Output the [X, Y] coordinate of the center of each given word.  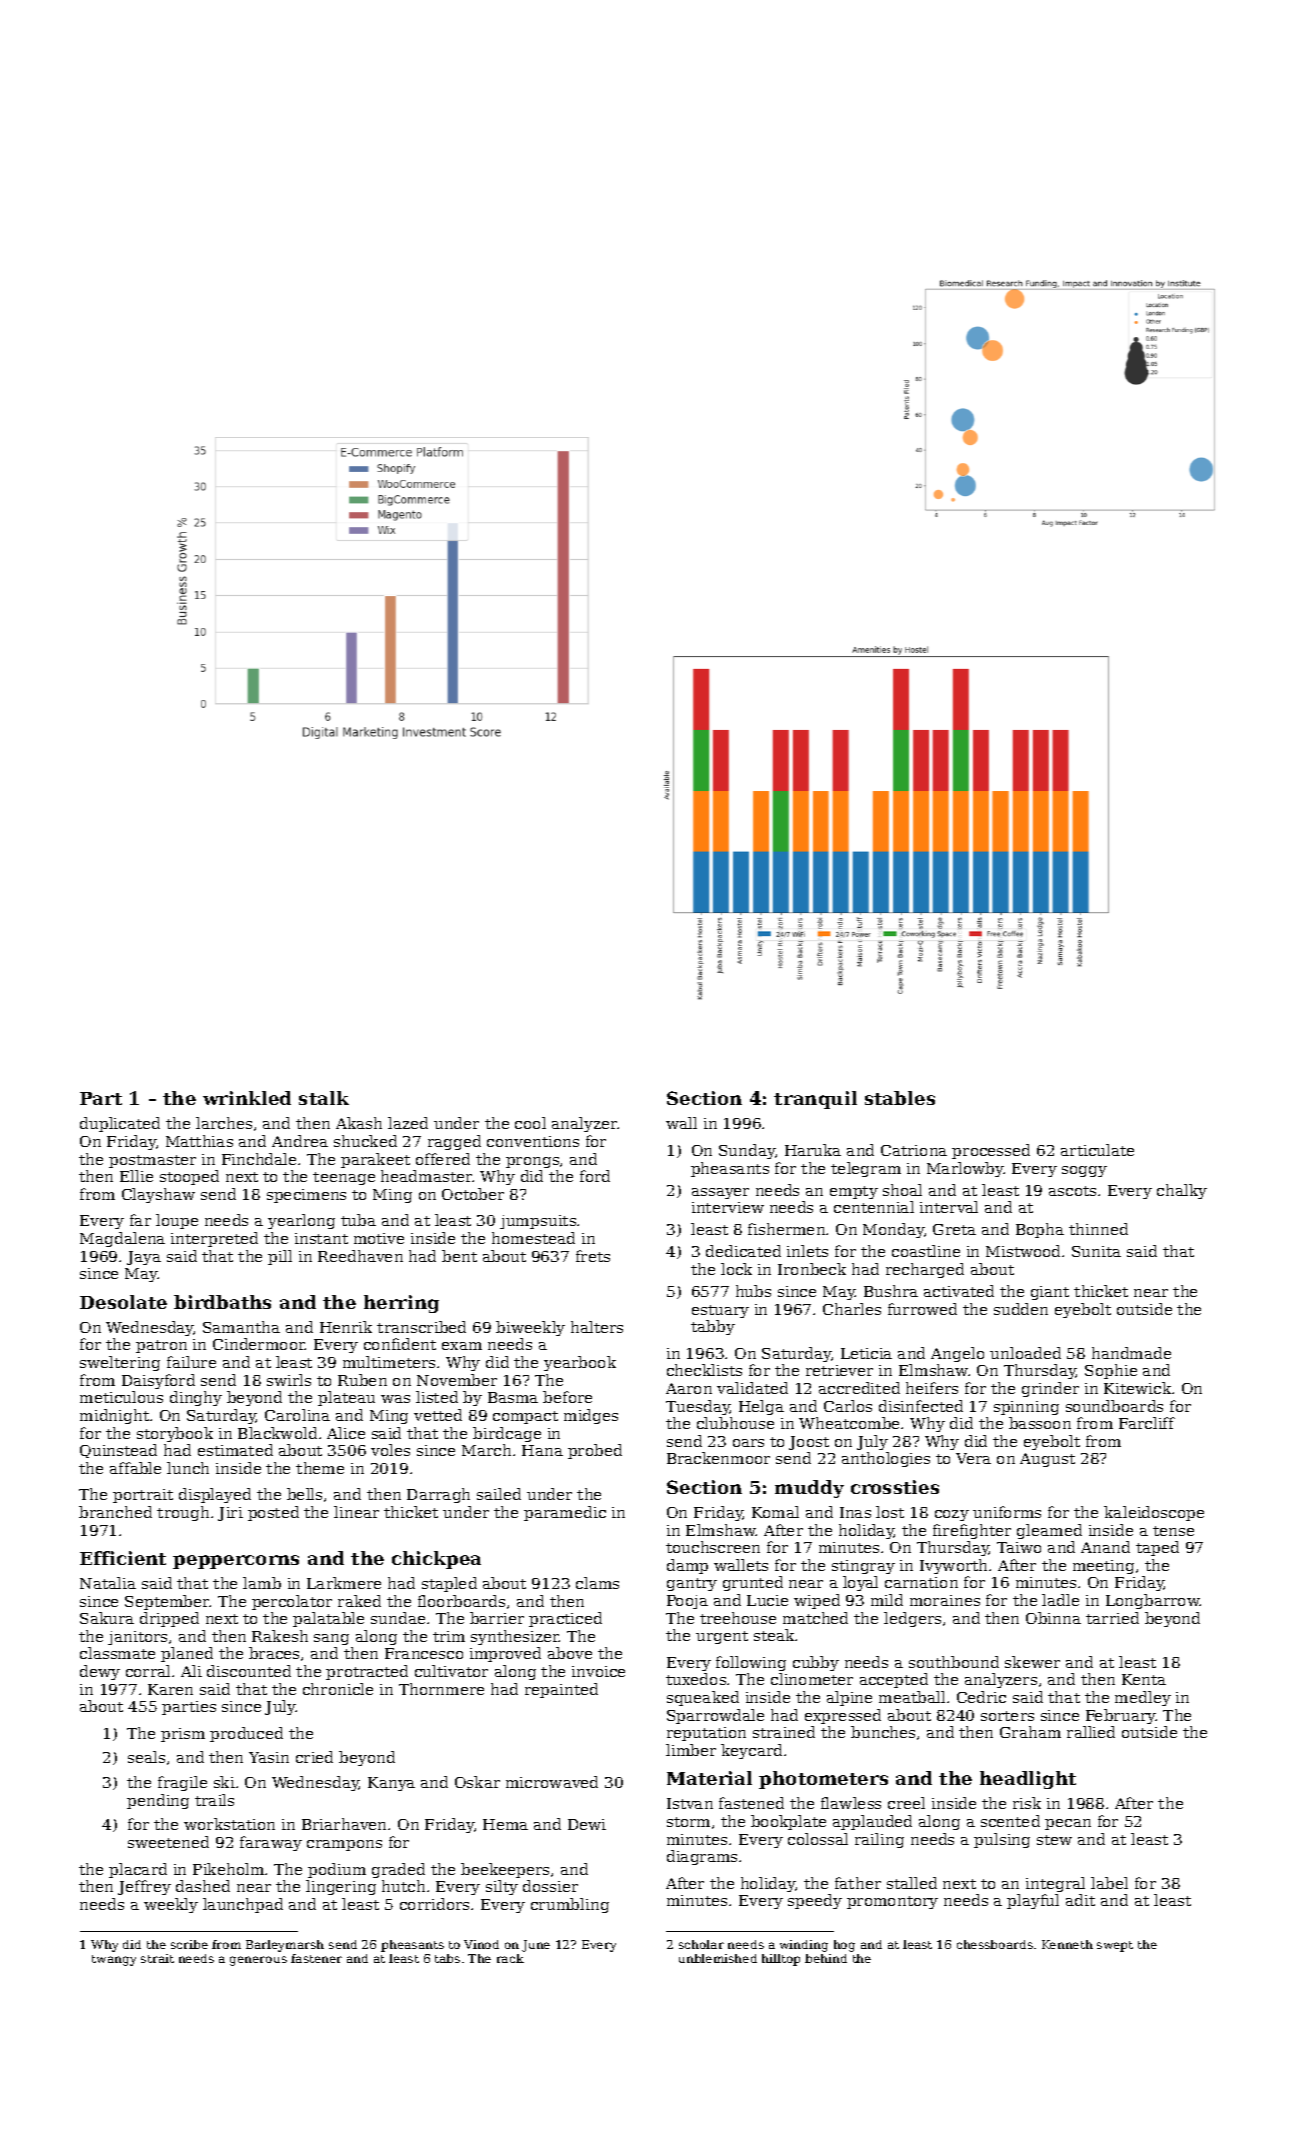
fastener [316, 1958]
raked [359, 1601]
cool [530, 1123]
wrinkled [247, 1098]
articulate [1097, 1150]
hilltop [781, 1960]
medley [1143, 1698]
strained [784, 1732]
